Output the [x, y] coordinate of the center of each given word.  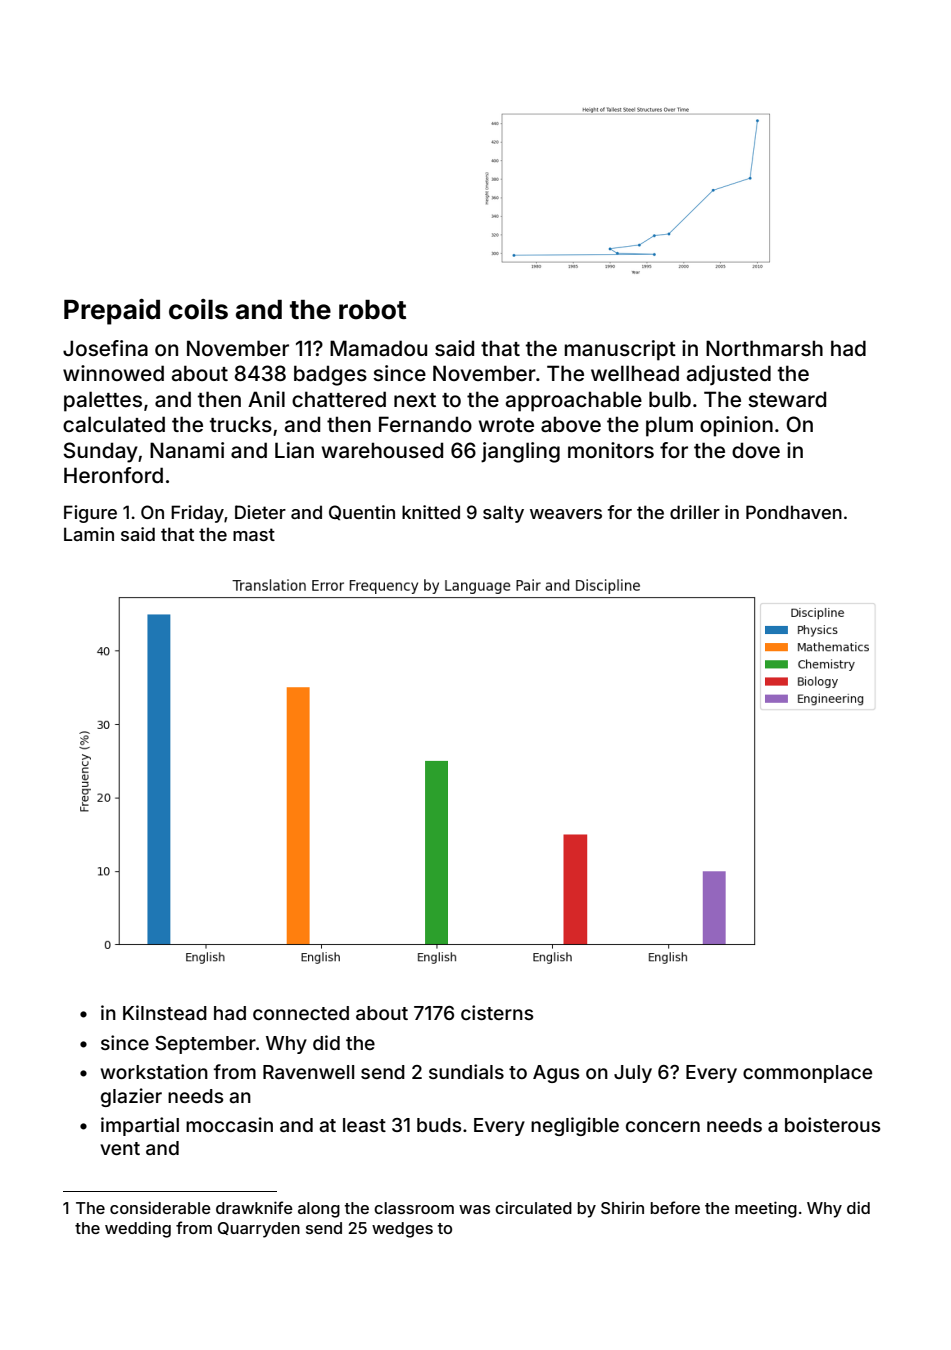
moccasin [229, 1124]
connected [301, 1013]
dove [756, 450]
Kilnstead [165, 1012]
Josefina [105, 348]
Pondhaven [794, 512]
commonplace [807, 1074]
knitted [431, 512]
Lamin [89, 534]
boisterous [832, 1124]
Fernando [425, 424]
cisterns [497, 1012]
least [364, 1125]
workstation [154, 1071]
